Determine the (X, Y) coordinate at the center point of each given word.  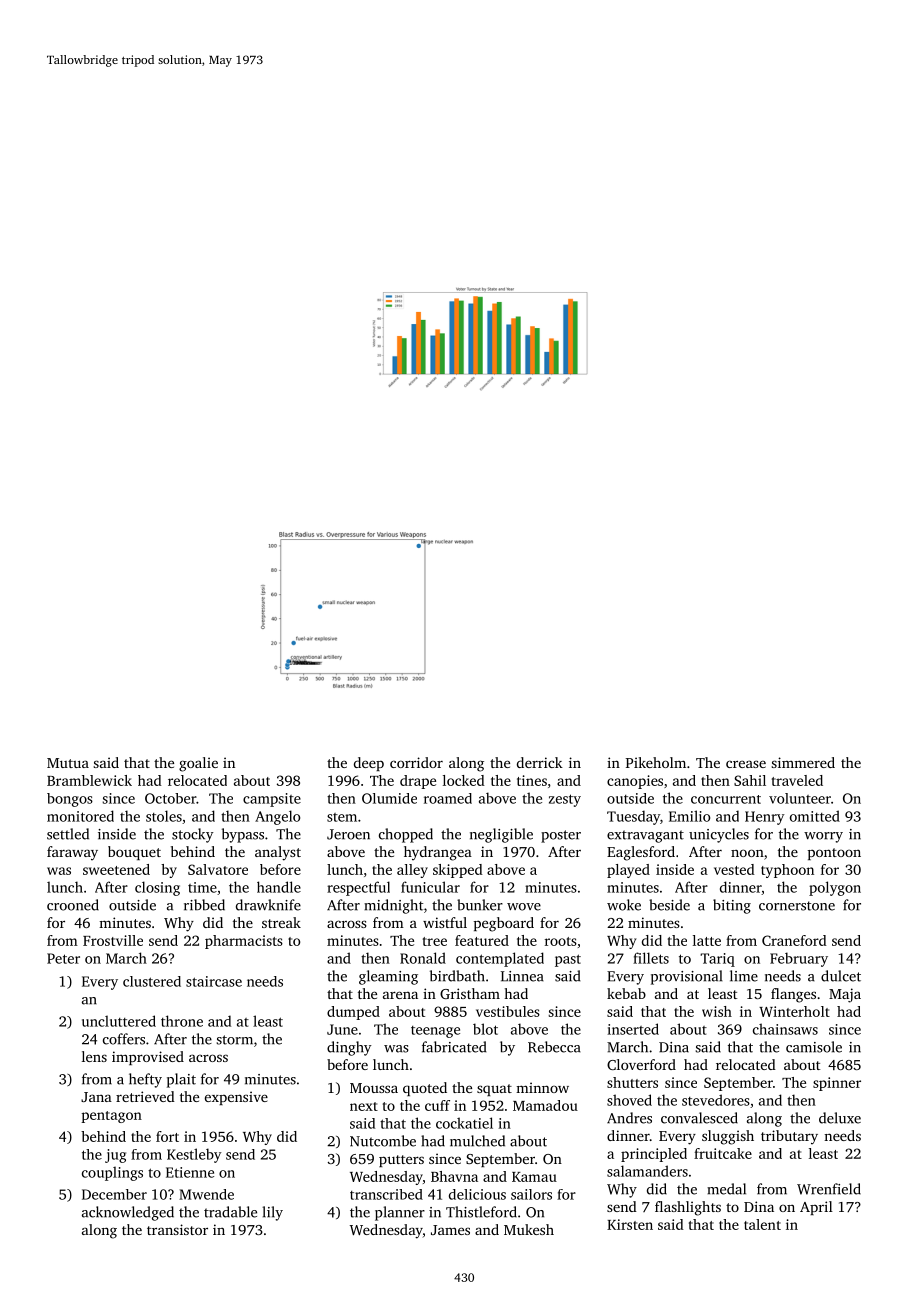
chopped (406, 835)
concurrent (726, 799)
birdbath (457, 976)
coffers (124, 1039)
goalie (198, 764)
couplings (112, 1173)
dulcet (841, 976)
